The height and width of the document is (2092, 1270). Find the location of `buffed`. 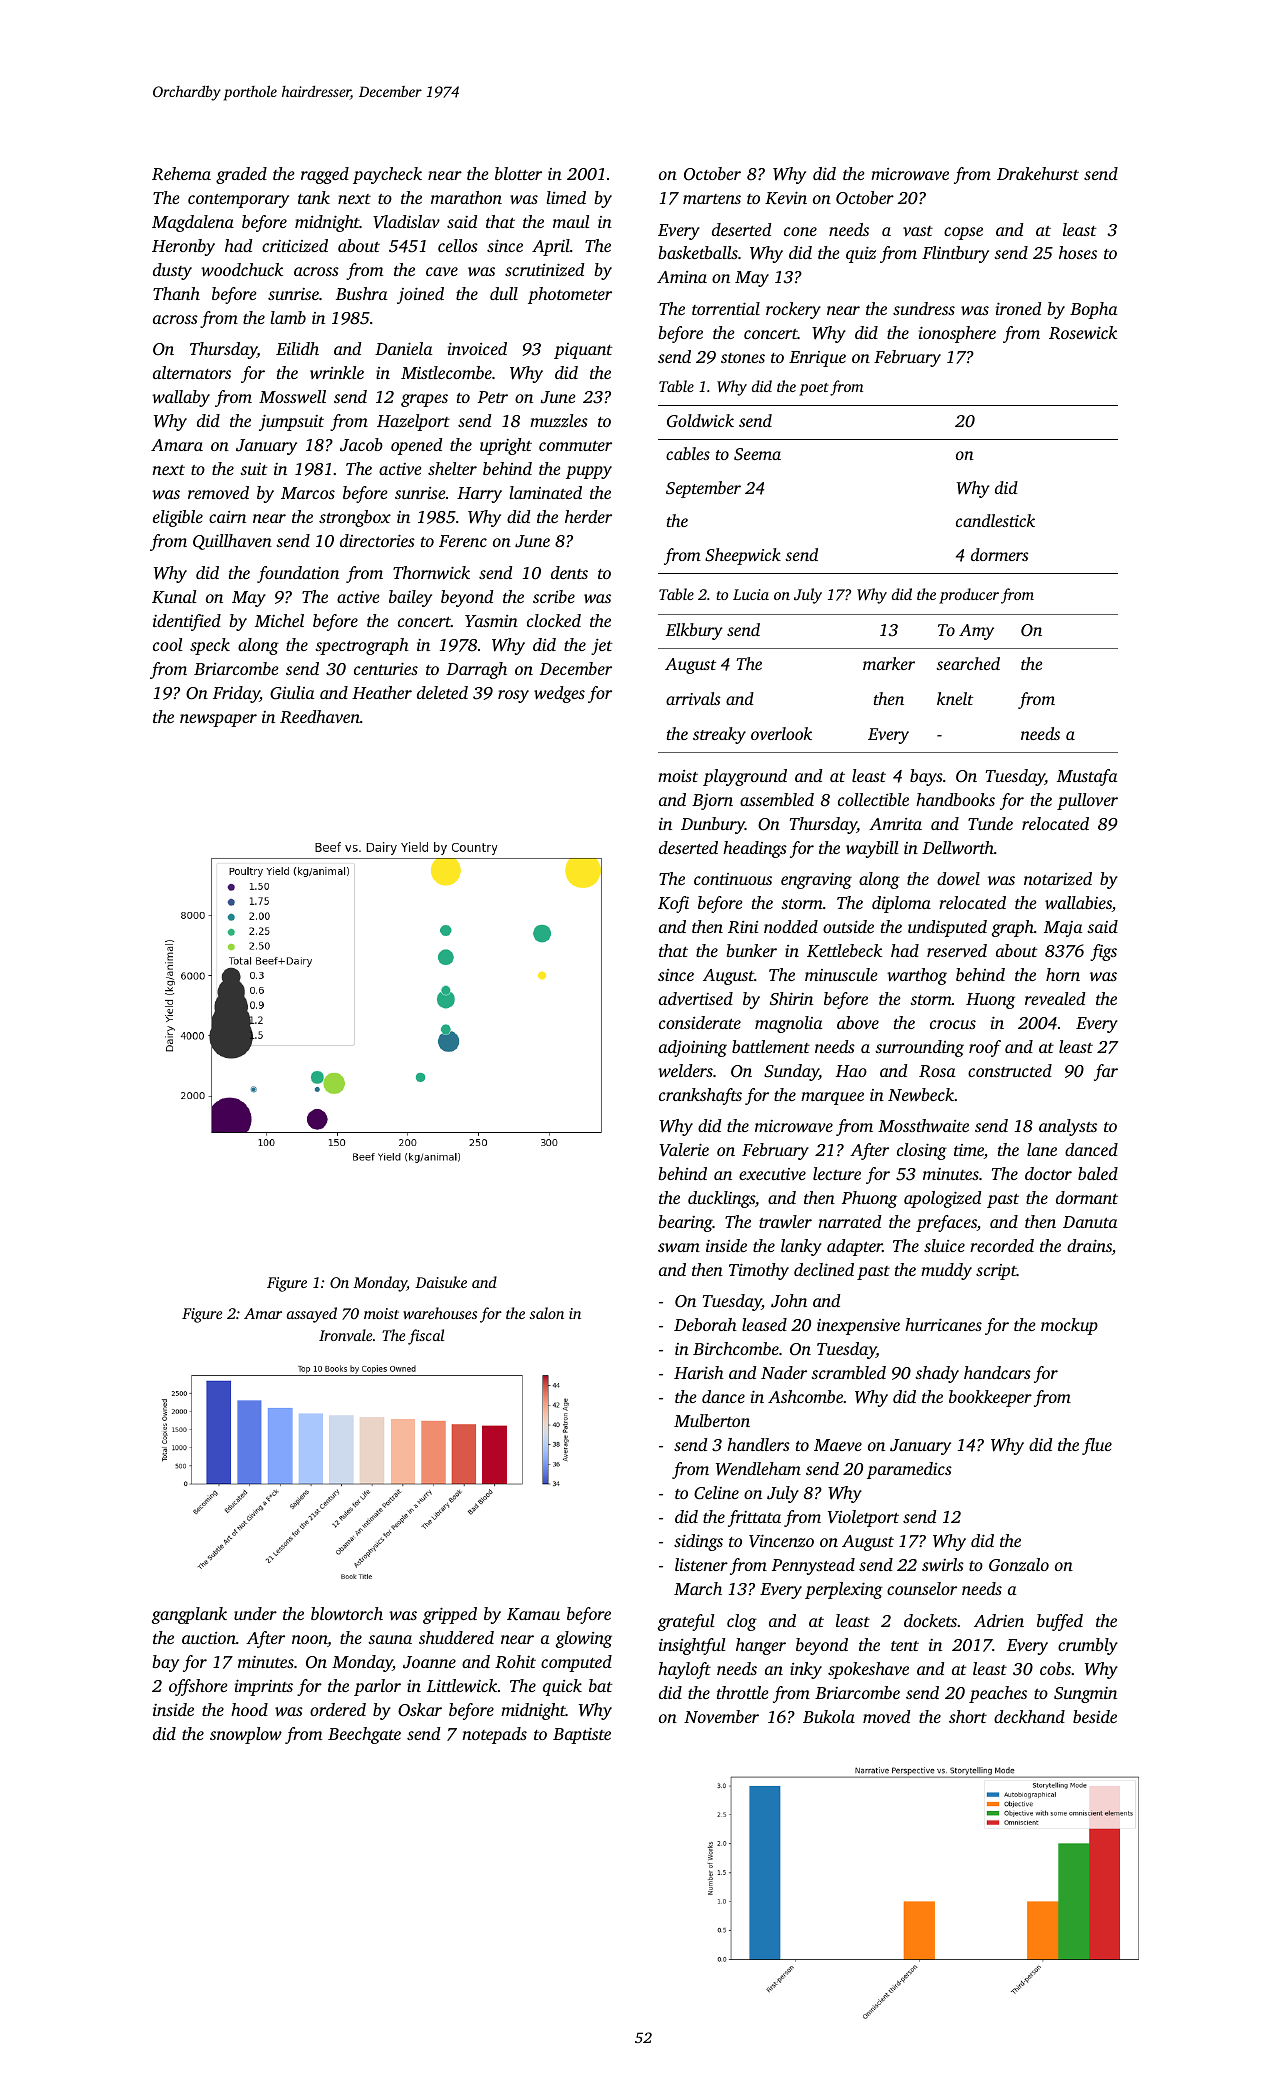

buffed is located at coordinates (1060, 1622).
